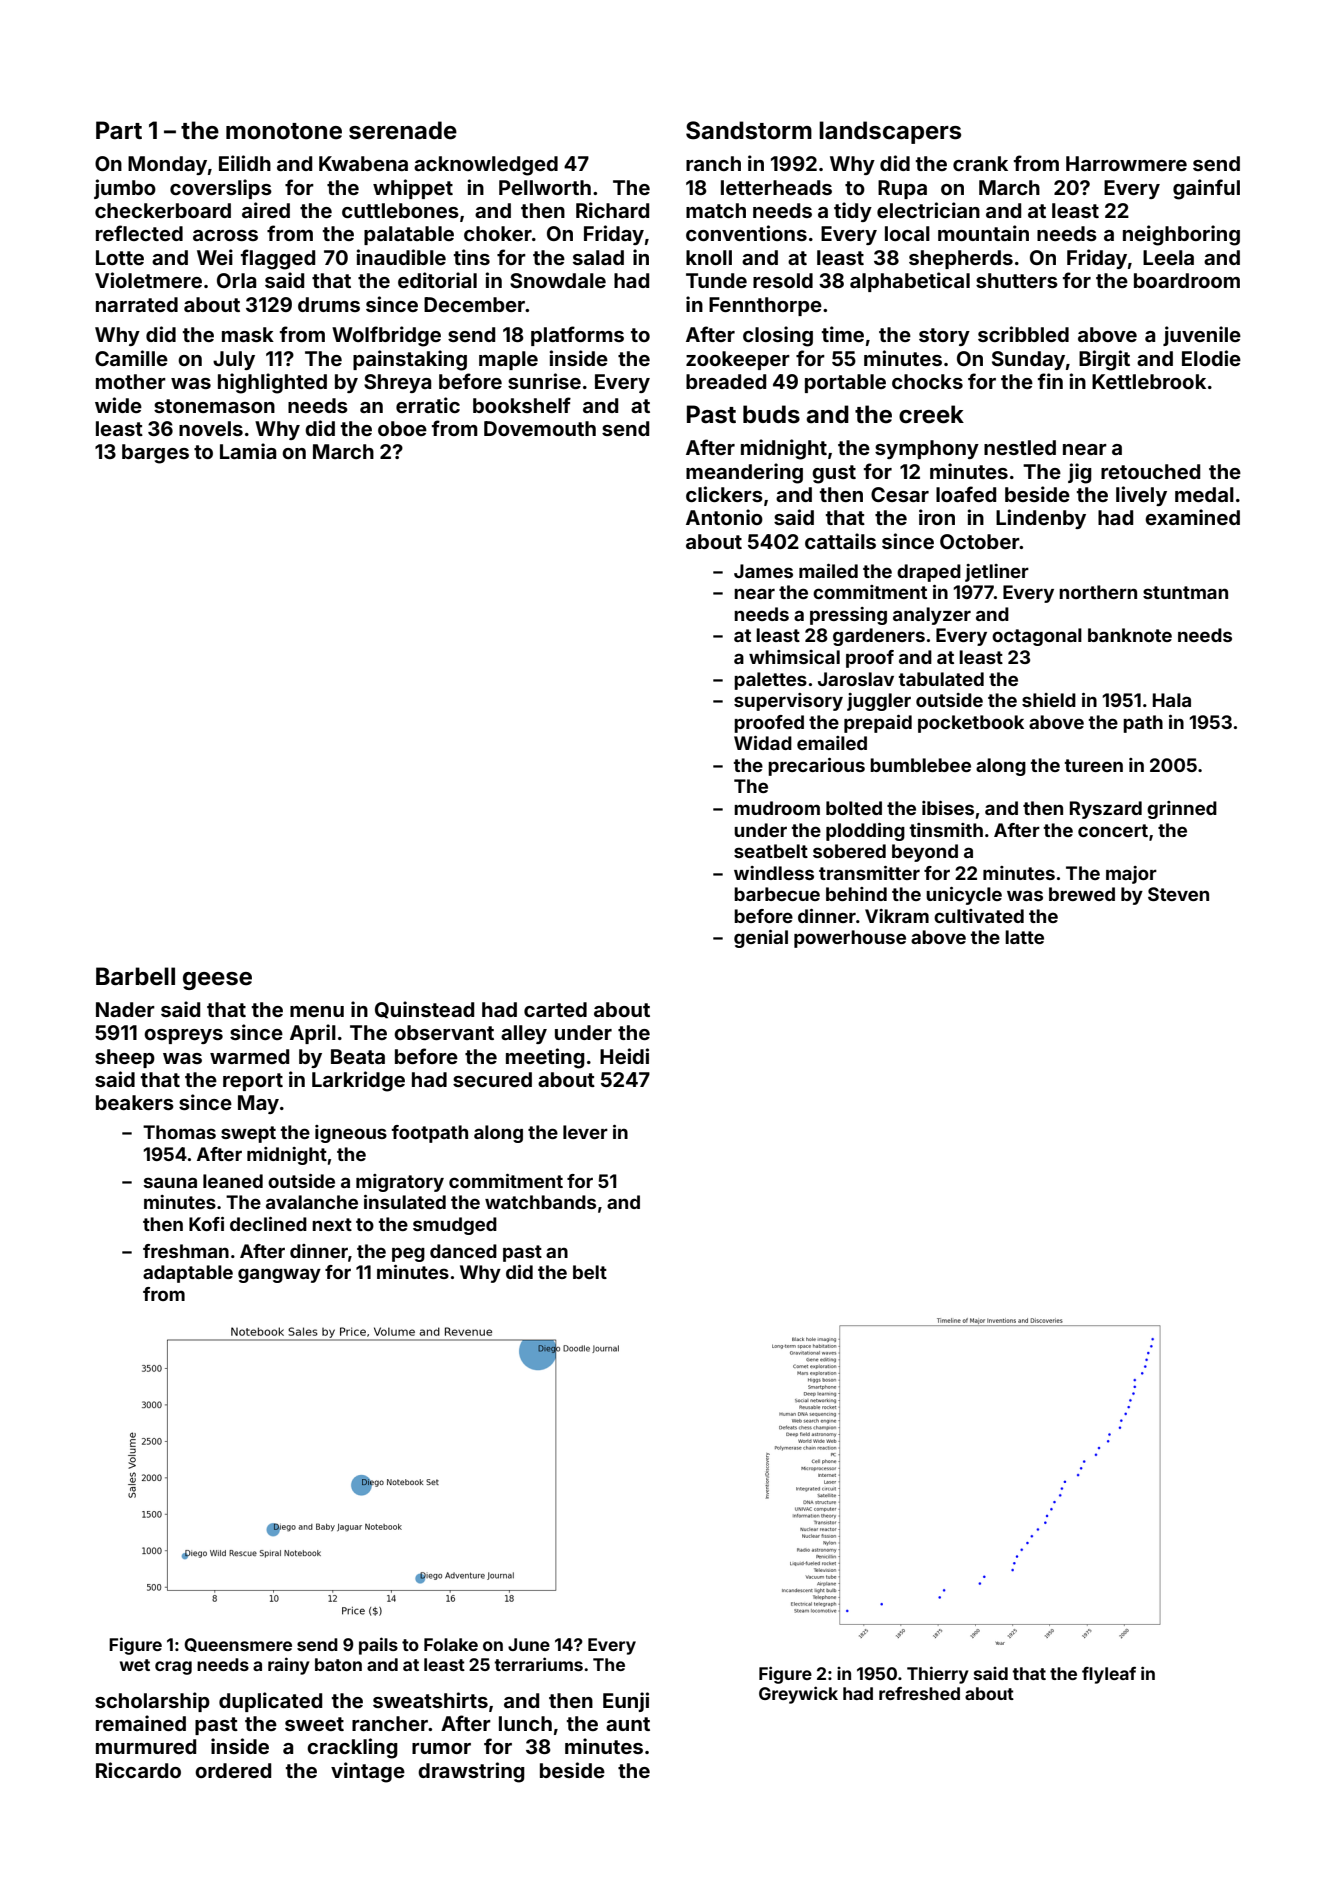 The image size is (1336, 1890). I want to click on drums, so click(329, 304).
